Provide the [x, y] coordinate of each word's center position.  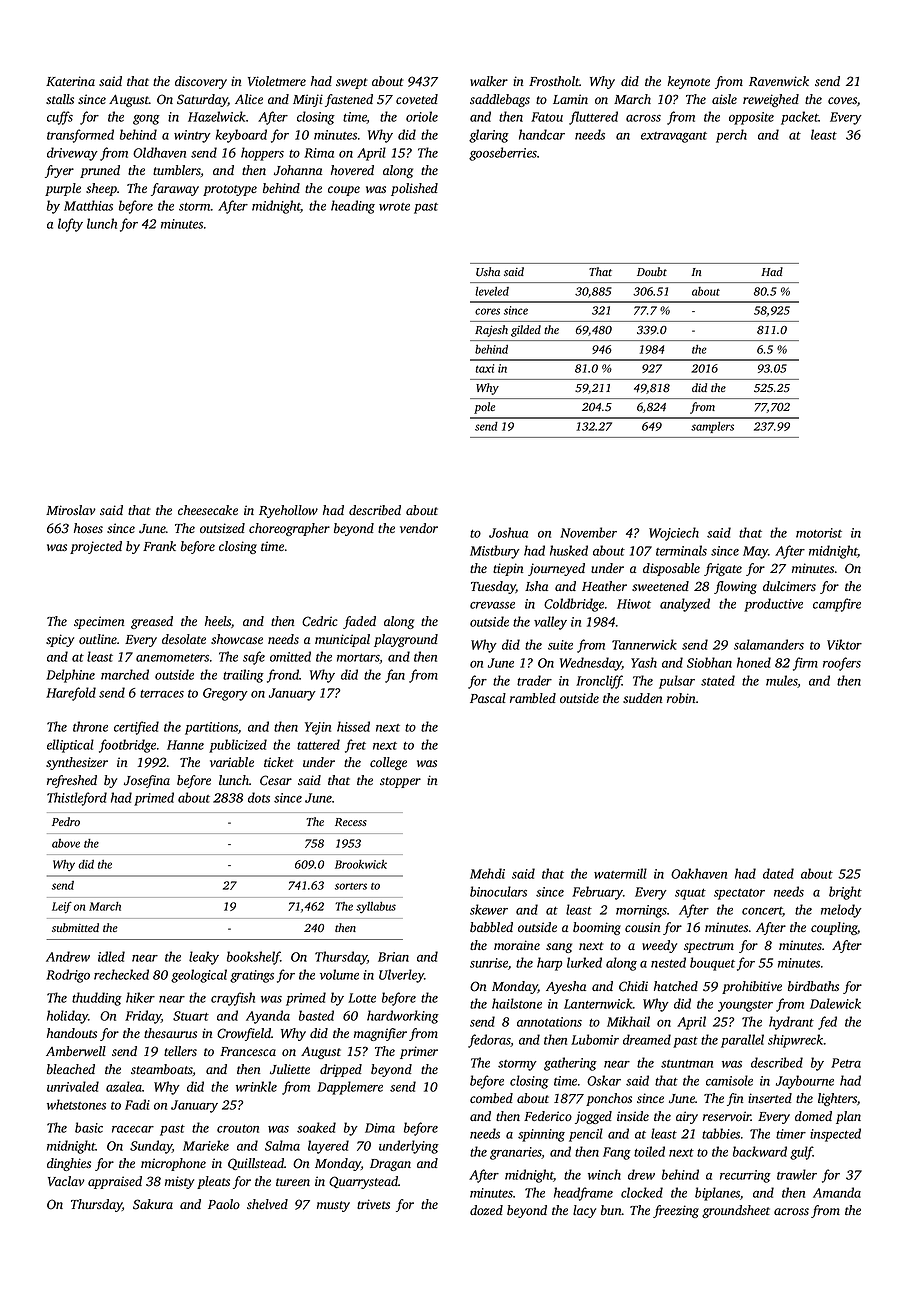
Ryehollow [288, 511]
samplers [712, 427]
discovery [201, 82]
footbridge [127, 746]
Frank [159, 546]
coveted [417, 99]
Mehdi [487, 873]
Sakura [153, 1204]
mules [782, 681]
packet [800, 118]
